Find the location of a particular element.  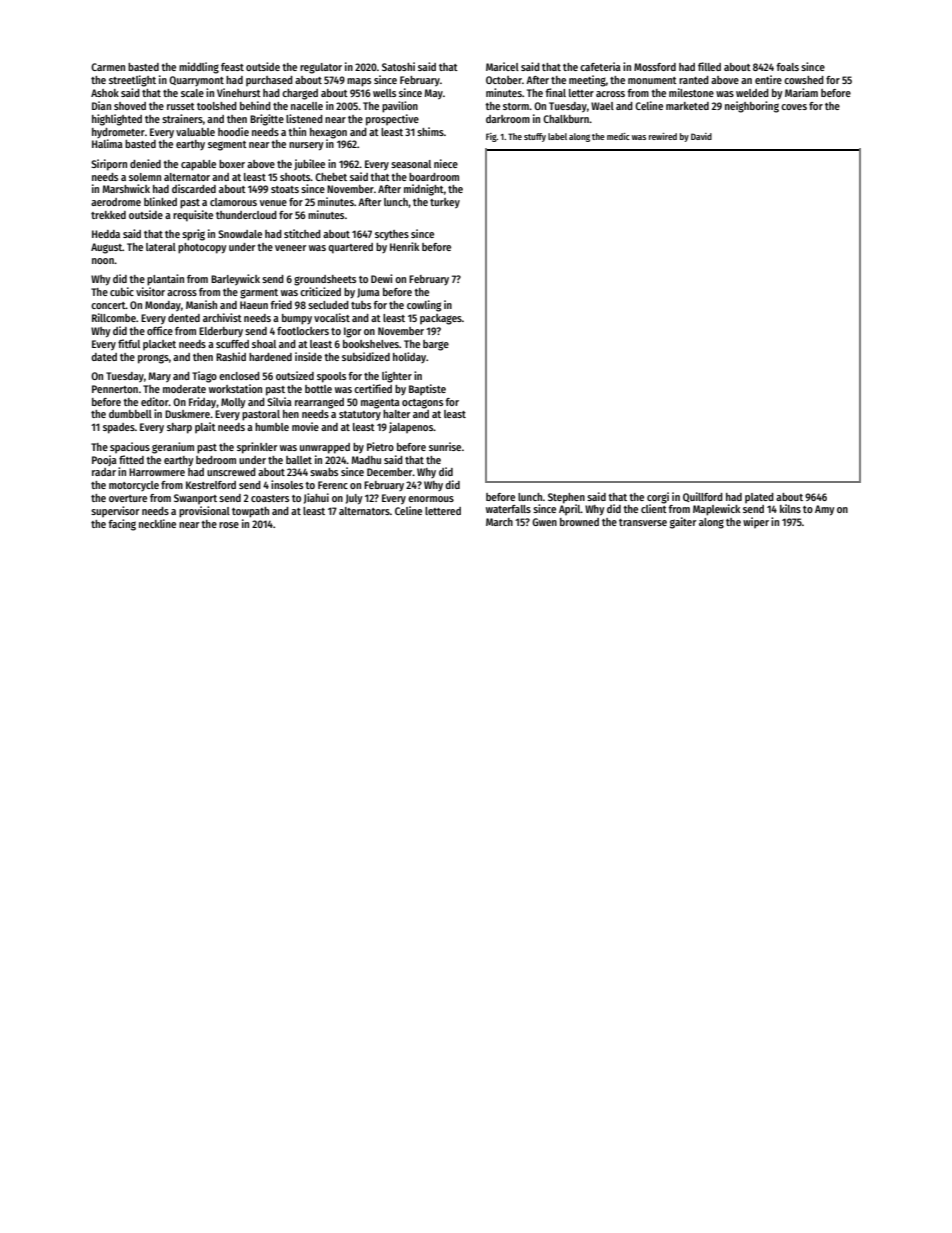

sprig is located at coordinates (193, 235).
